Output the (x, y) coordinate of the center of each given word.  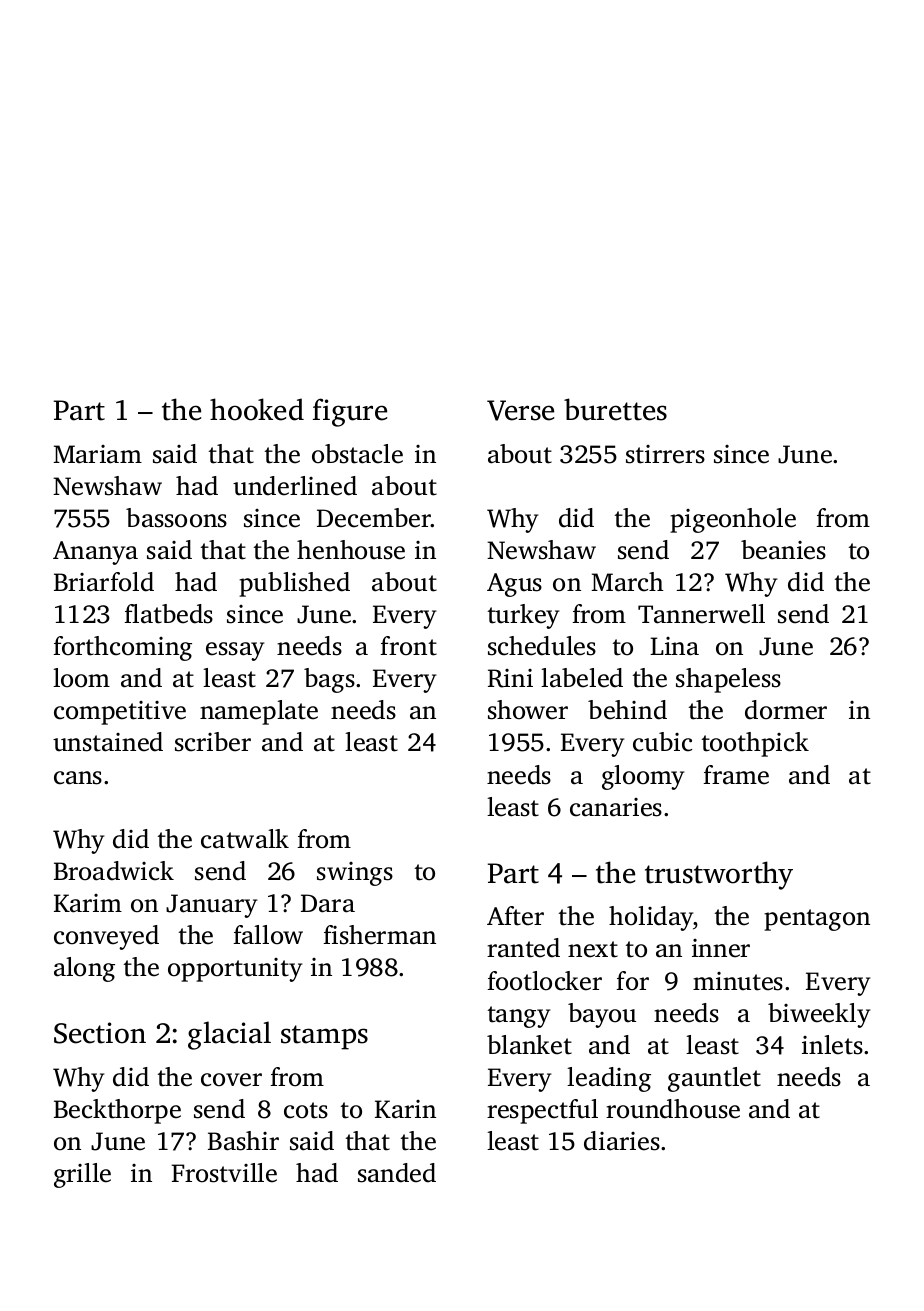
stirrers (665, 454)
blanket (529, 1045)
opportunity (235, 970)
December (374, 518)
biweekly (819, 1015)
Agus (514, 585)
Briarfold (104, 582)
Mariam (97, 454)
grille (82, 1175)
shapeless (728, 680)
